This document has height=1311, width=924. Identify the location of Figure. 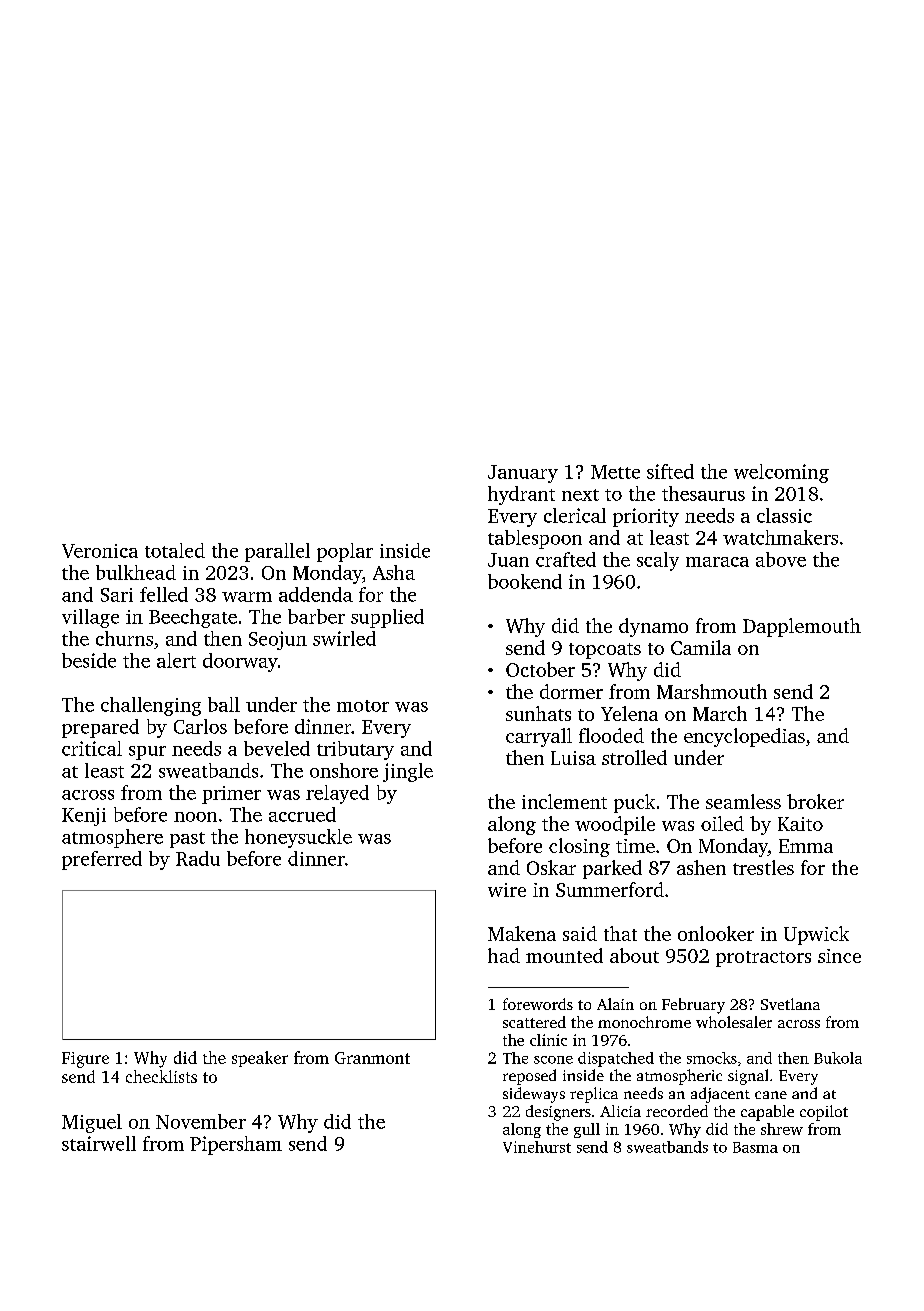
(85, 1060).
